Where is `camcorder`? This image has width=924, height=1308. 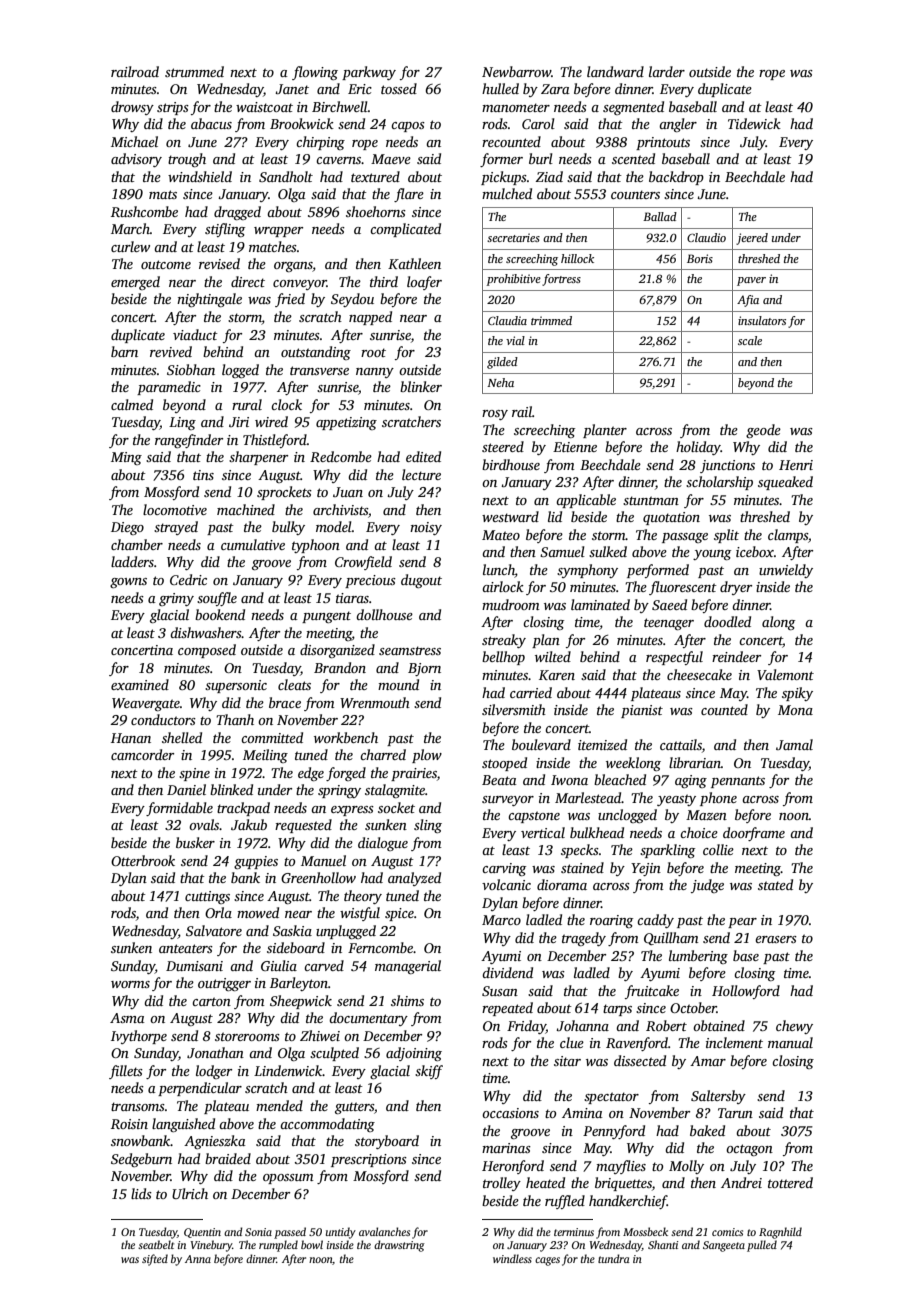
camcorder is located at coordinates (142, 754).
